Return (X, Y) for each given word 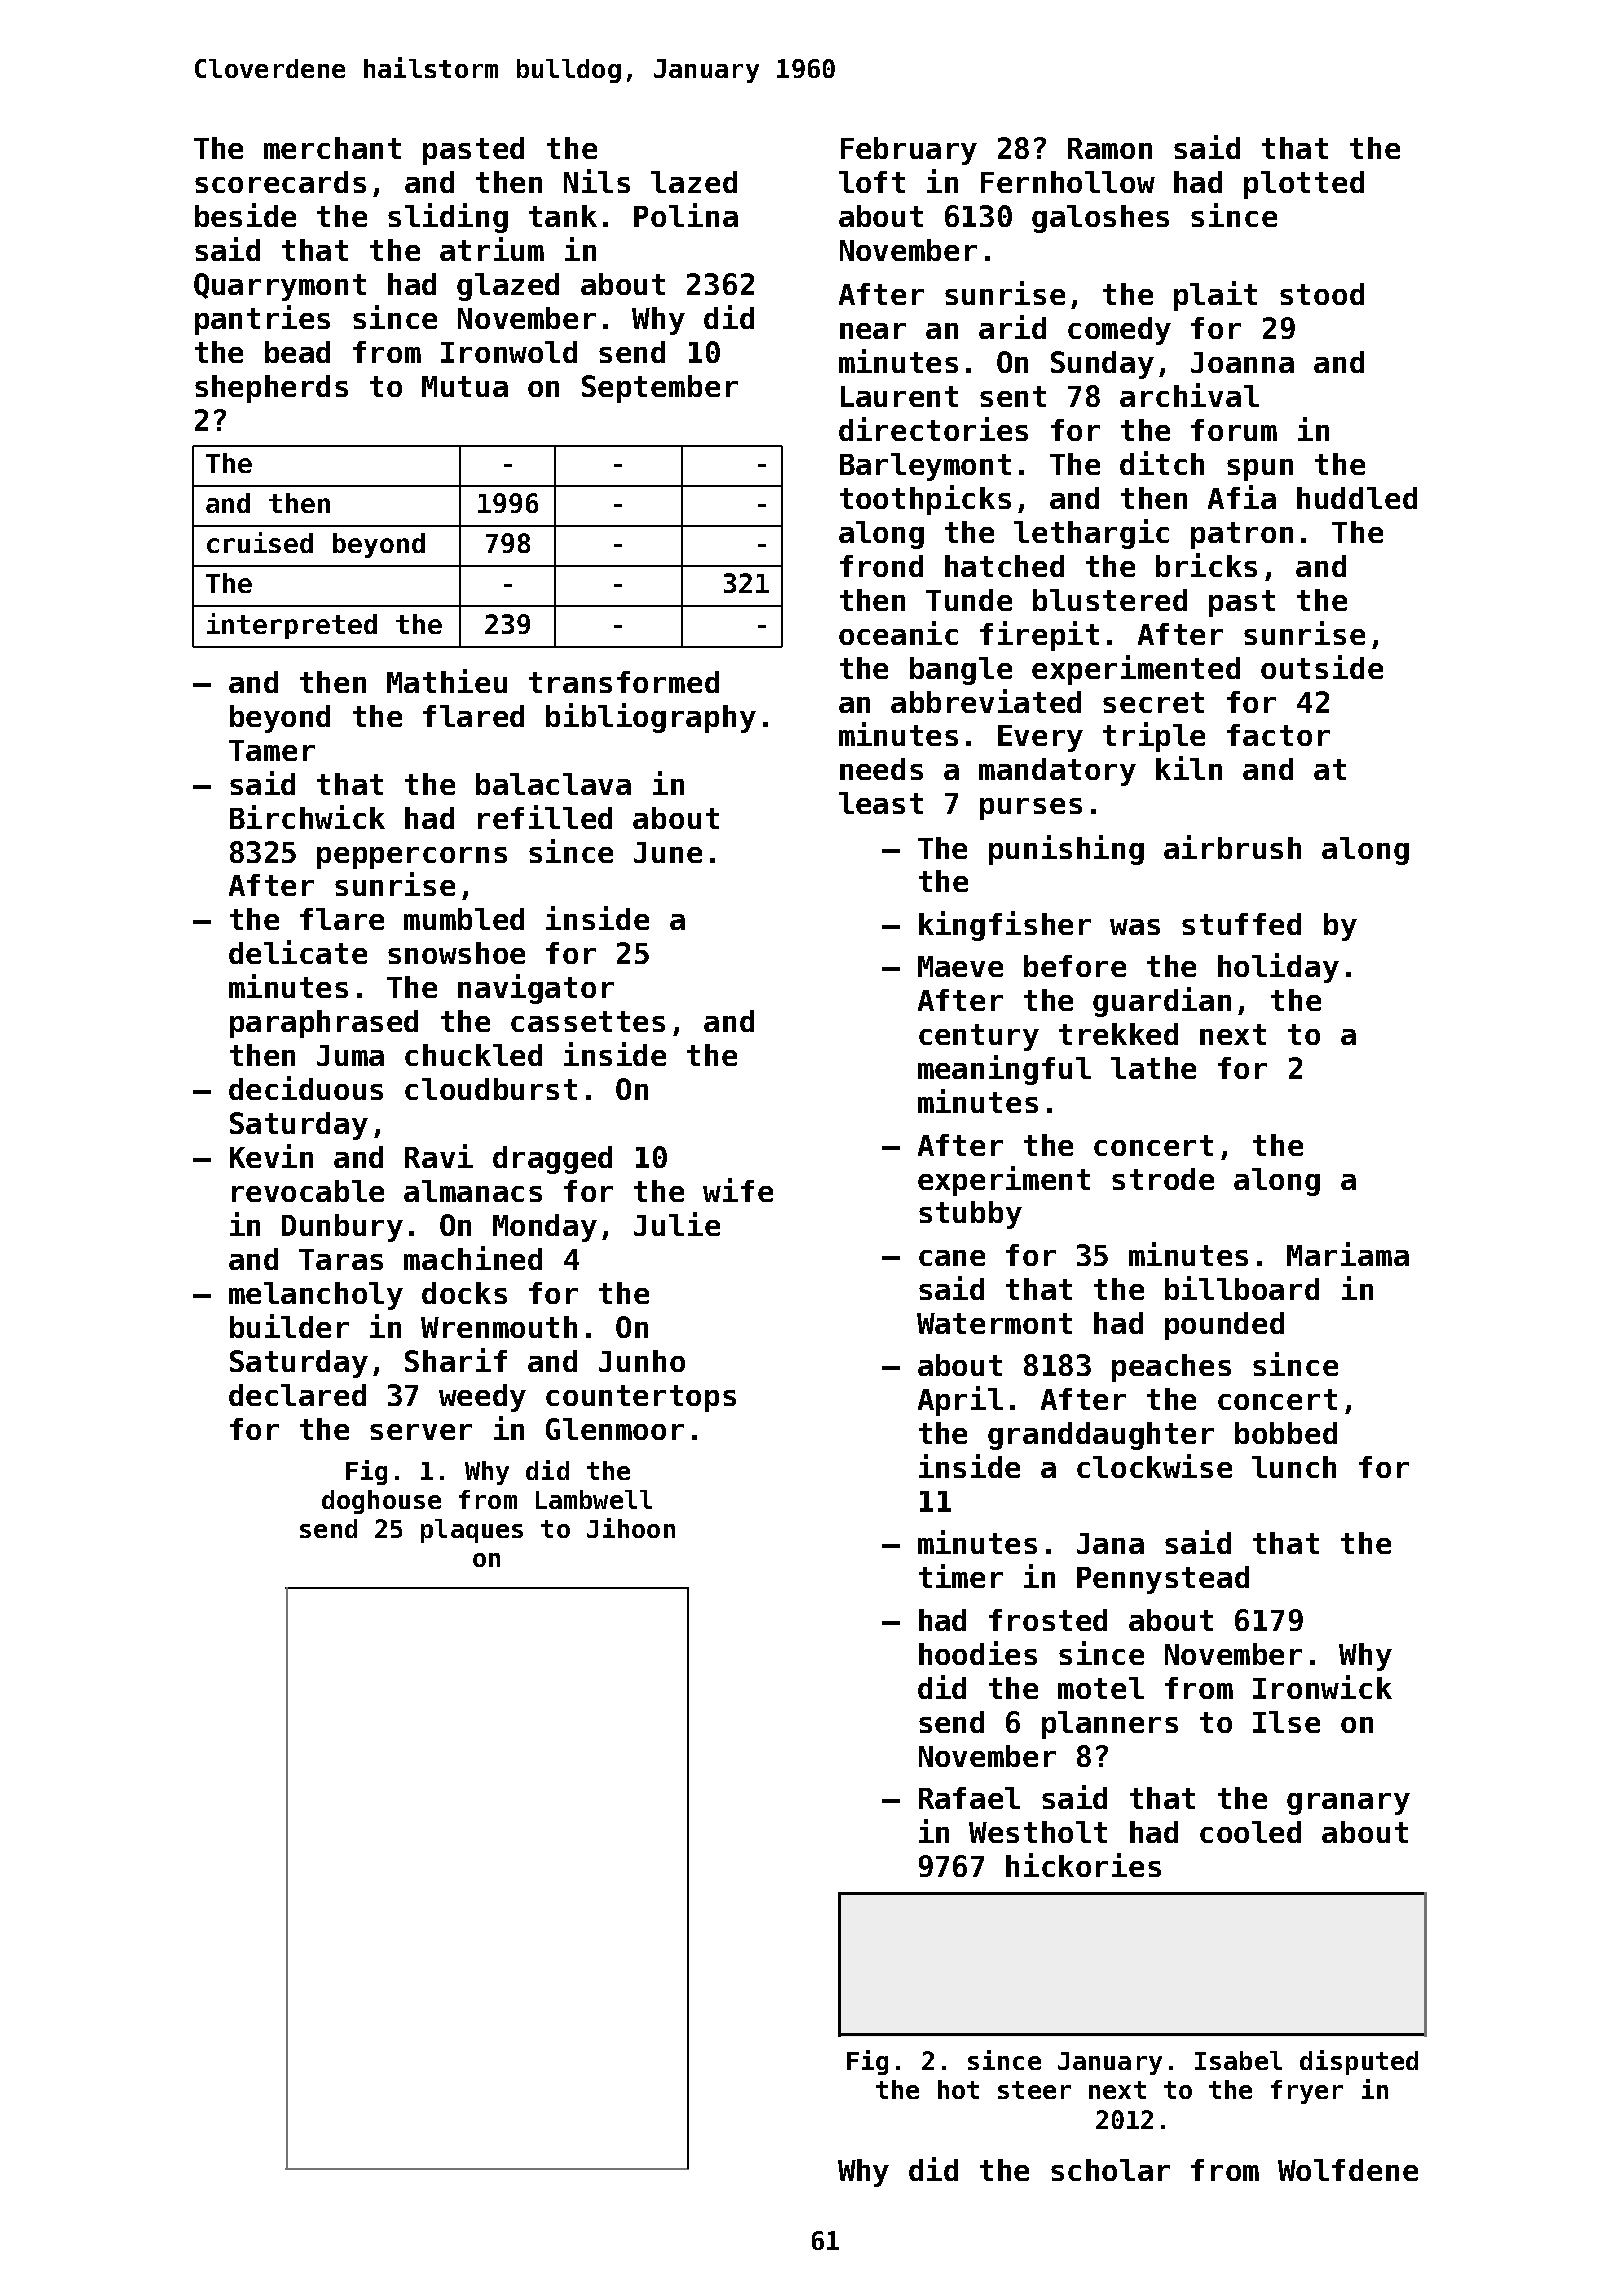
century (979, 1037)
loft (872, 182)
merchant (332, 148)
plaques (472, 1531)
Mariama (1348, 1254)
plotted (1304, 185)
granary (1348, 1804)
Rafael (969, 1798)
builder (289, 1326)
